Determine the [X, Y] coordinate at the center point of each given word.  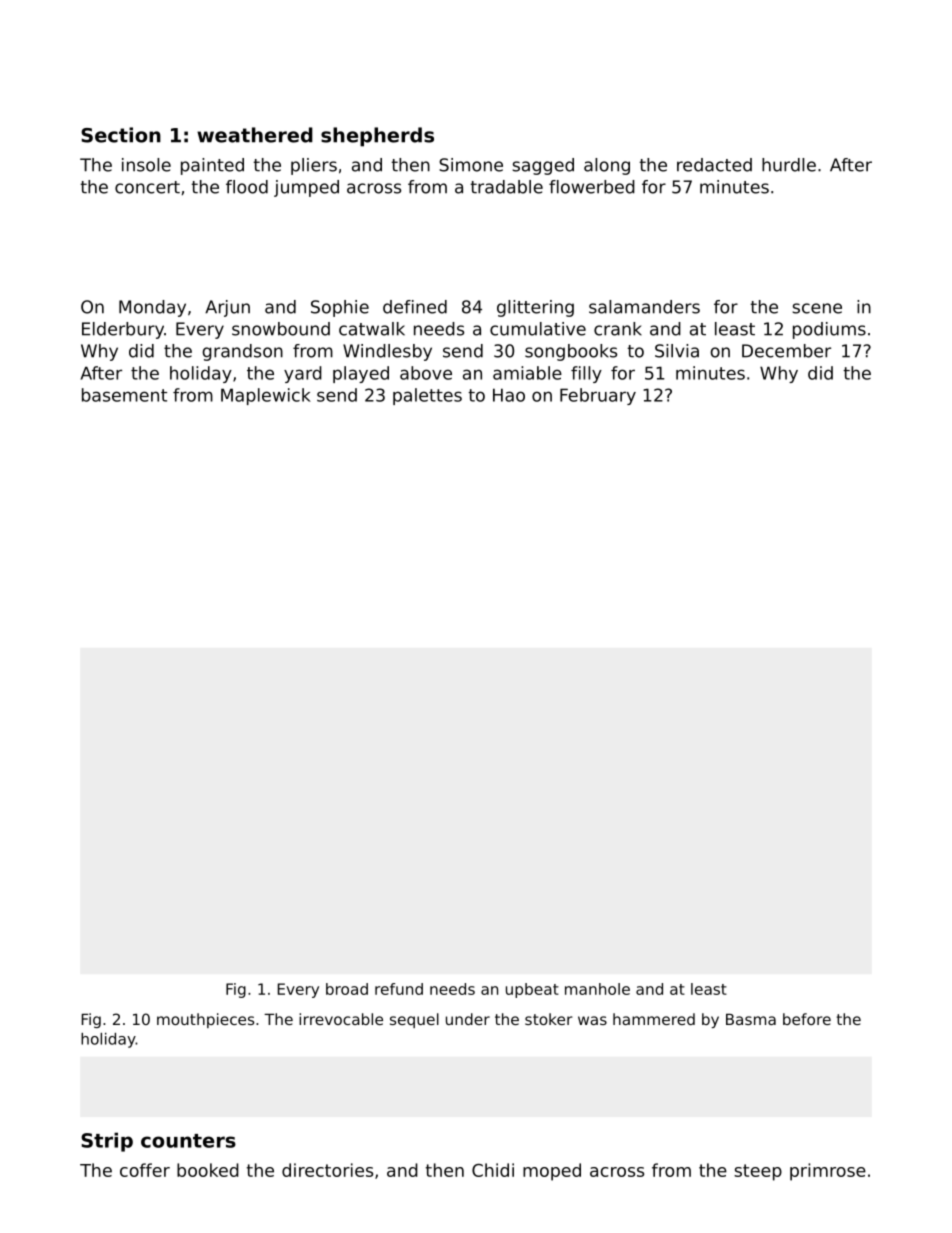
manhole [597, 989]
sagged [543, 166]
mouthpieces [205, 1020]
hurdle [789, 165]
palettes [427, 396]
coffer [145, 1170]
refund [399, 989]
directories [327, 1170]
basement [124, 395]
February [598, 396]
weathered [255, 135]
